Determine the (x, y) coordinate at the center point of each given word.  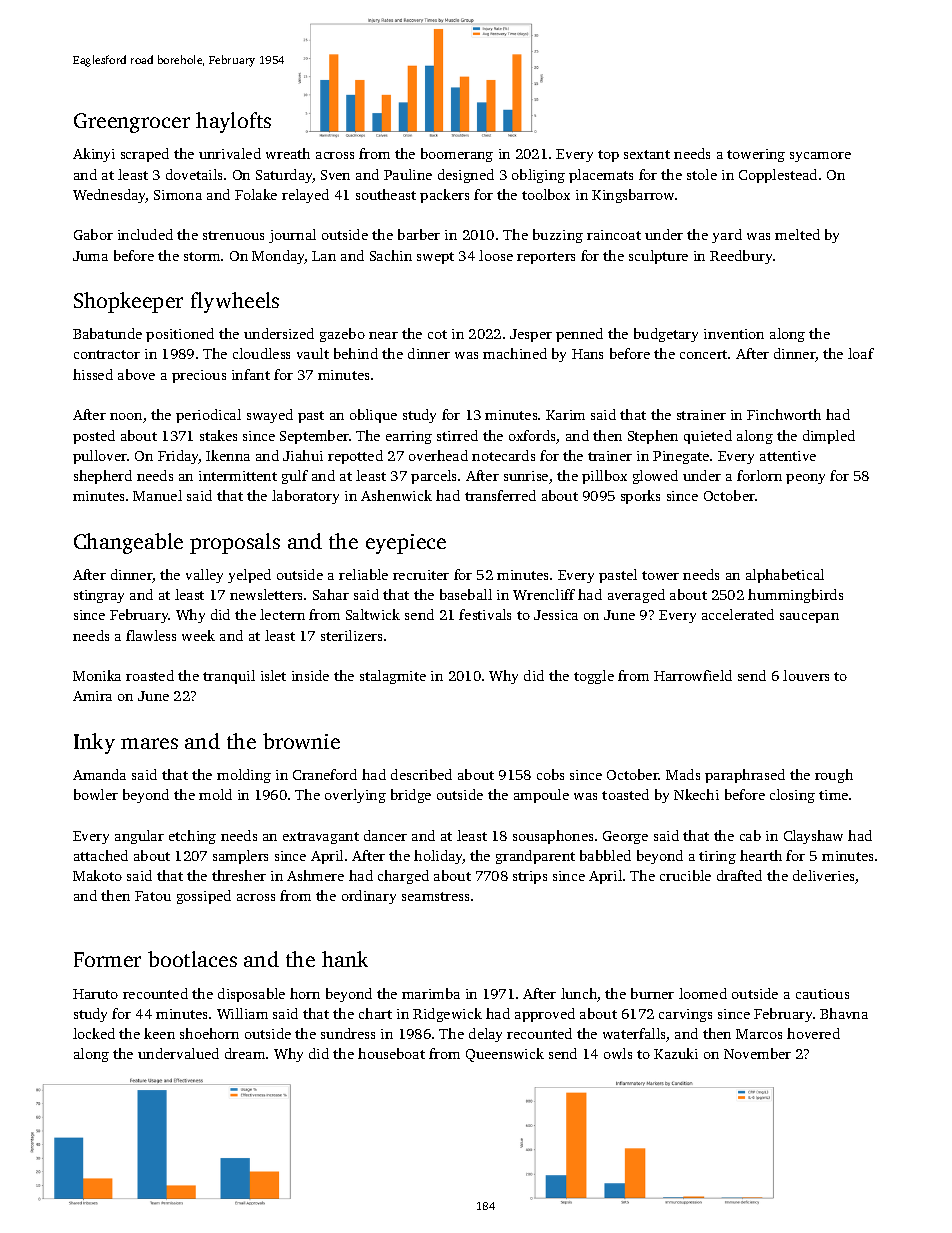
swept (435, 258)
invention (734, 334)
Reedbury (741, 257)
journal (292, 236)
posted (94, 437)
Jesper (531, 335)
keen (159, 1033)
